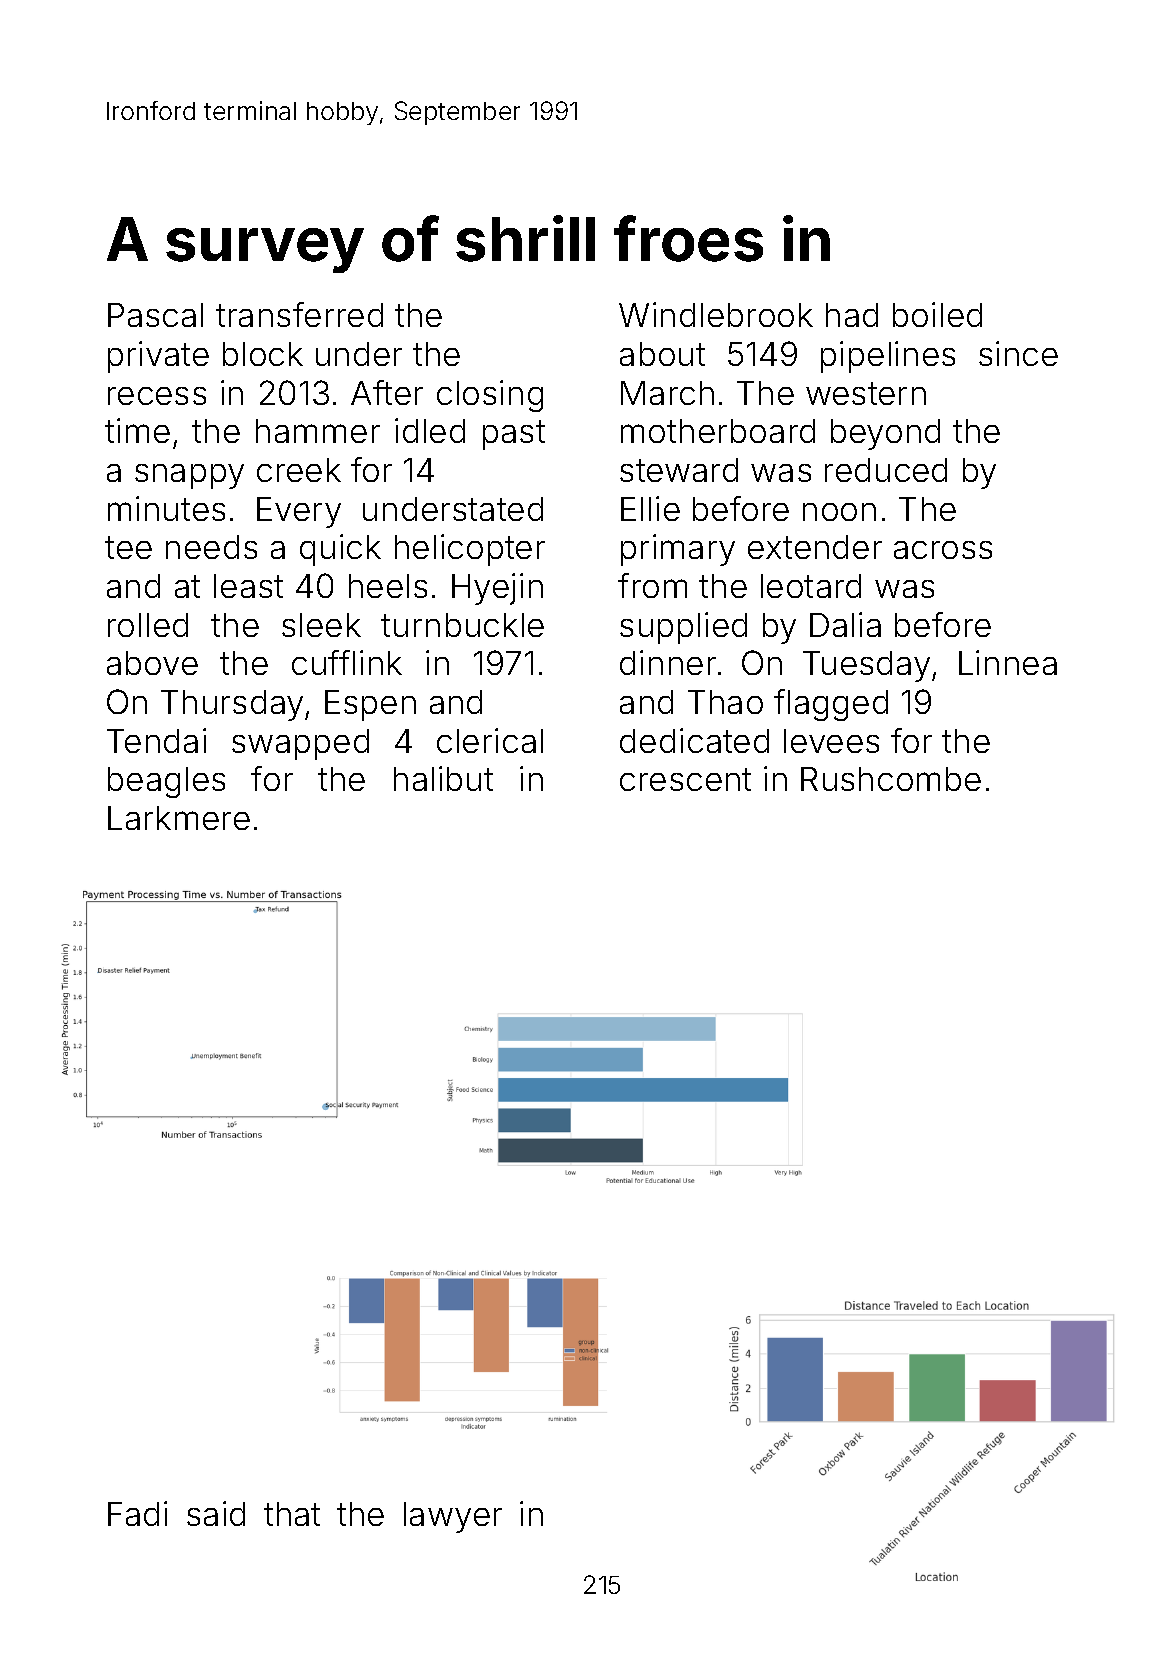  I want to click on crescent, so click(685, 779).
